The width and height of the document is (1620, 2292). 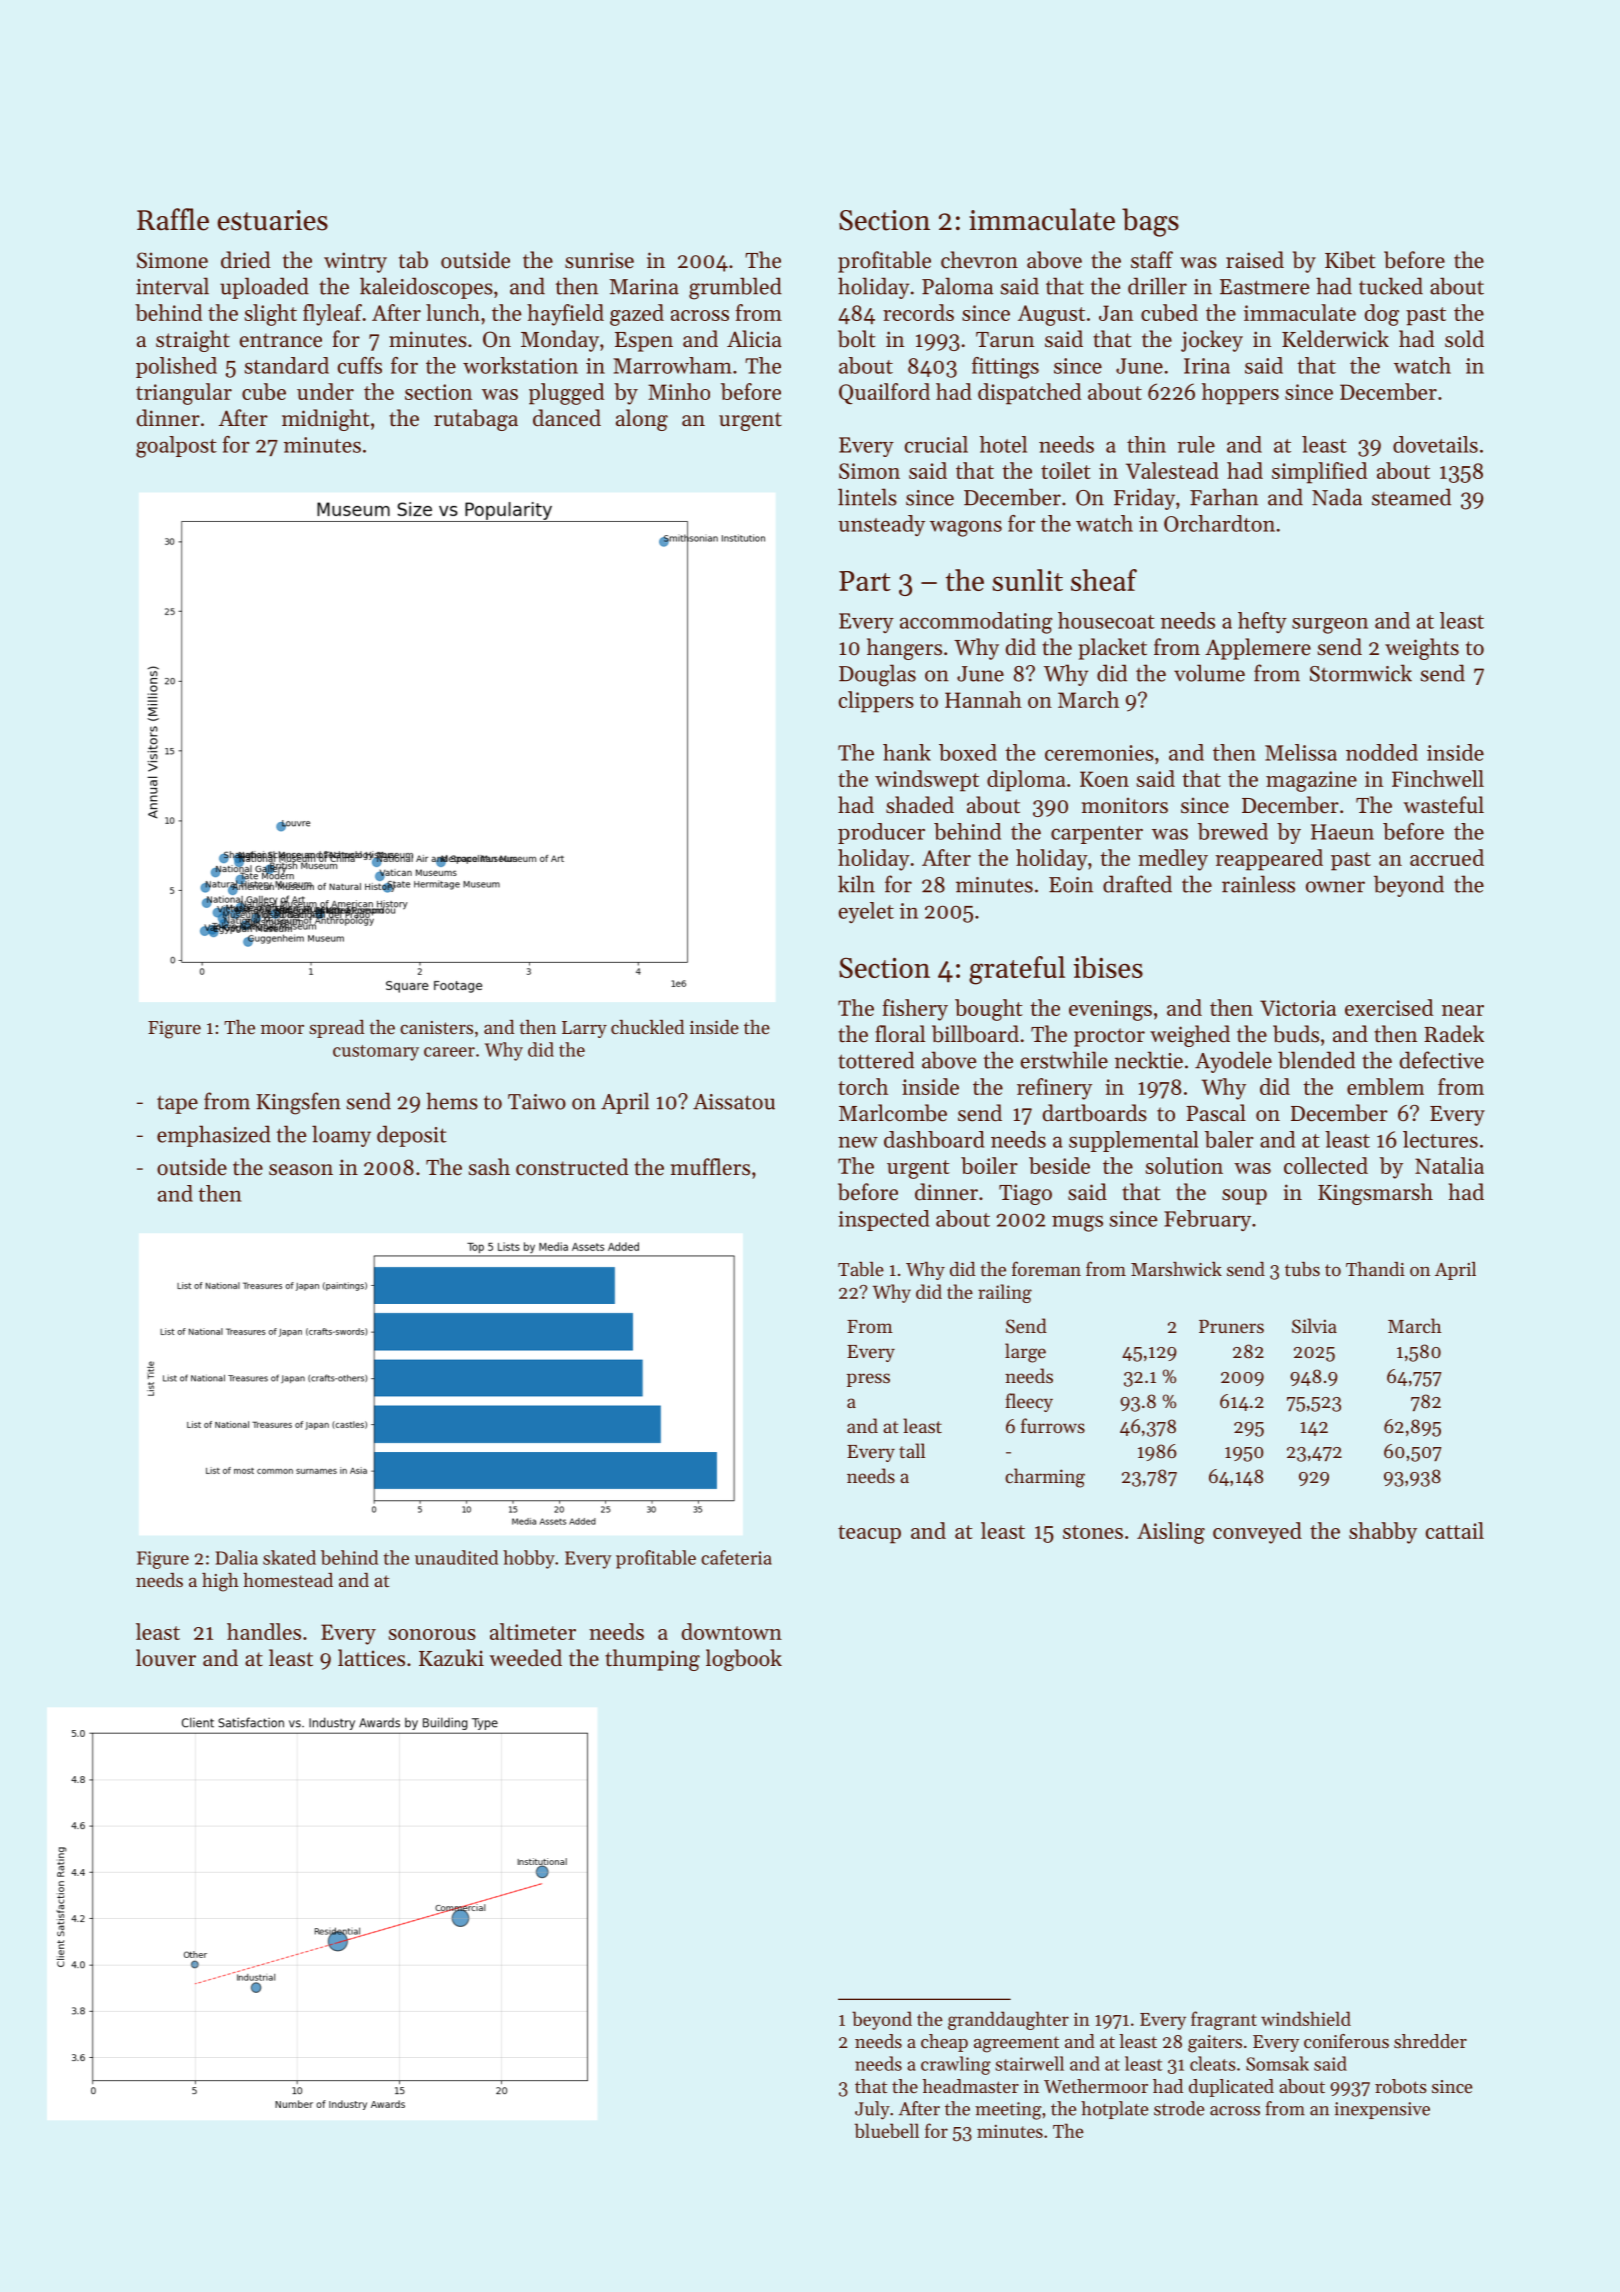 What do you see at coordinates (476, 420) in the document?
I see `rutabaga` at bounding box center [476, 420].
